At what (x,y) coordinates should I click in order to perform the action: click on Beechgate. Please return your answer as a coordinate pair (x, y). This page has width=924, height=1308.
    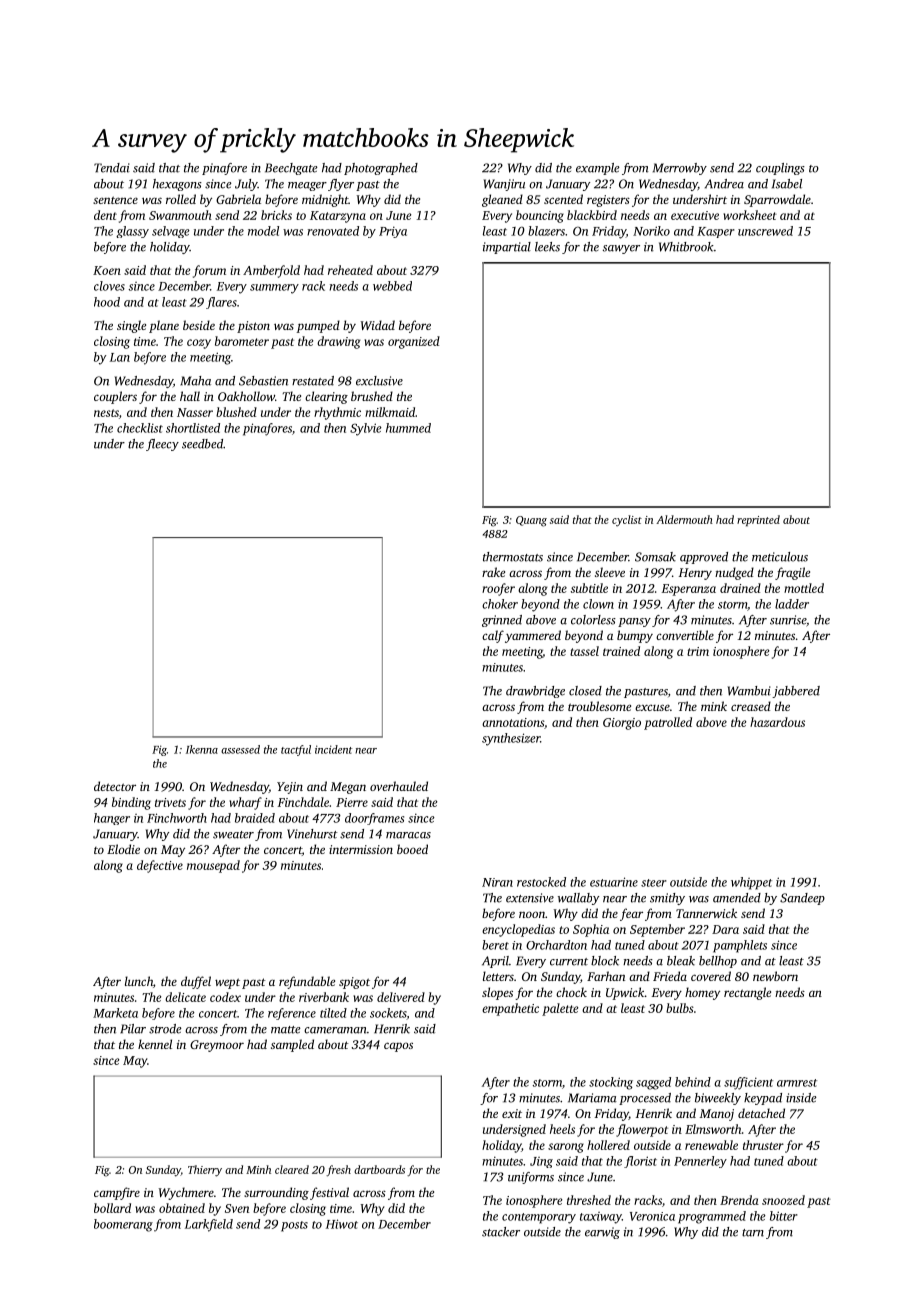
    Looking at the image, I should click on (291, 169).
